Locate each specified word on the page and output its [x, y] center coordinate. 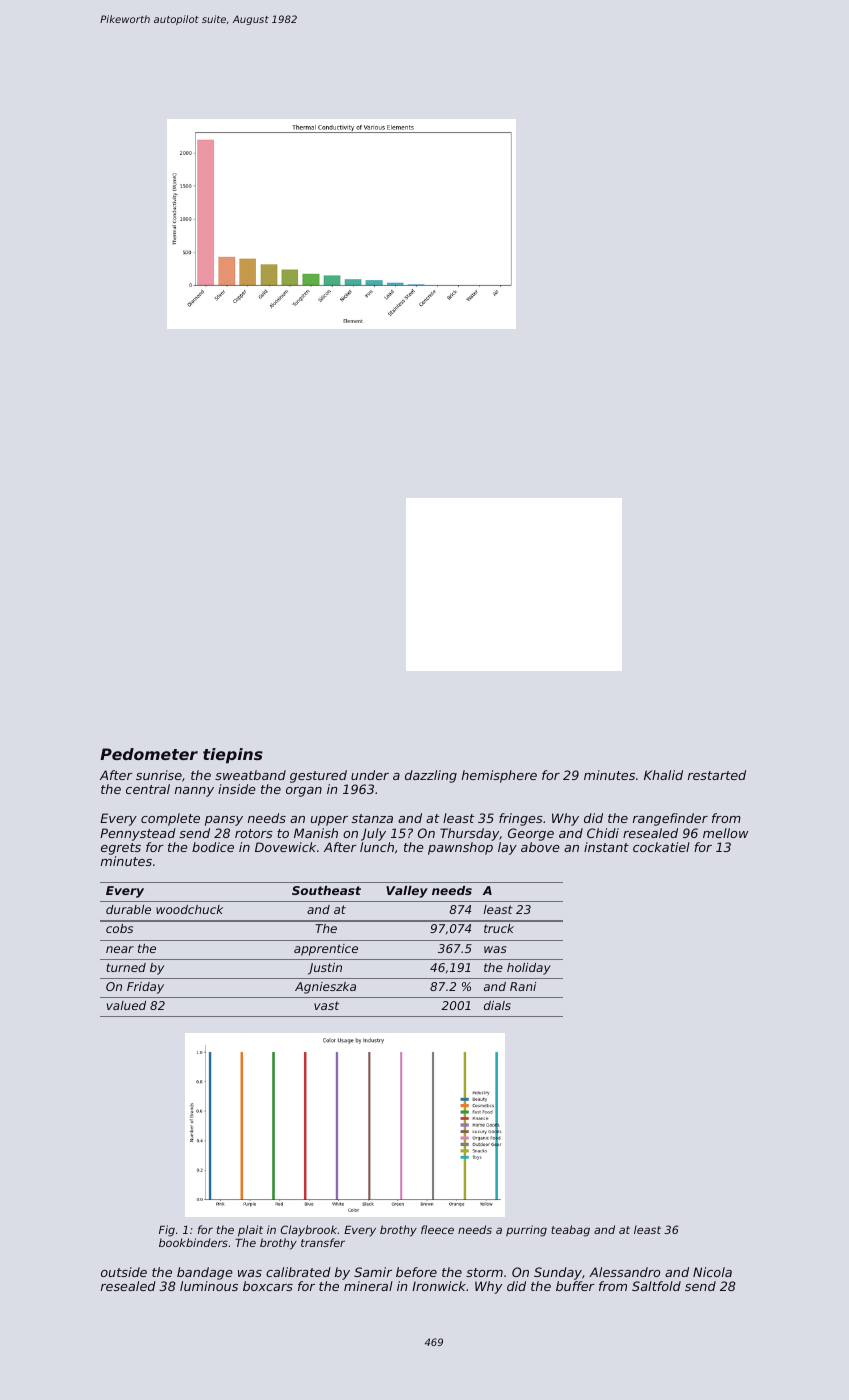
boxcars [268, 1286]
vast [326, 1005]
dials [497, 1005]
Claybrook [309, 1231]
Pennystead [138, 834]
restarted [717, 775]
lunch [377, 847]
